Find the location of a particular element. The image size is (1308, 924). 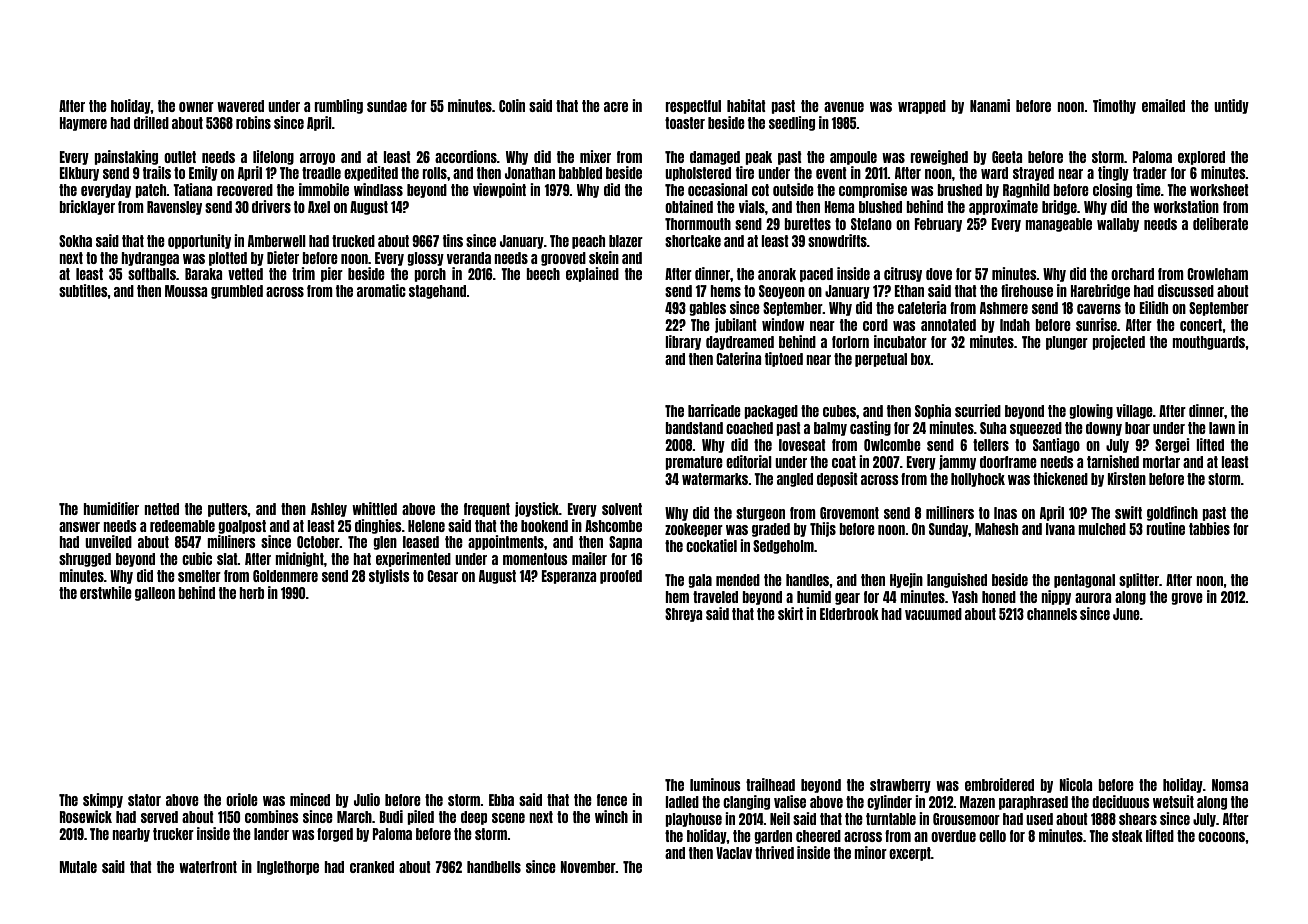

Ashcombe is located at coordinates (613, 526).
